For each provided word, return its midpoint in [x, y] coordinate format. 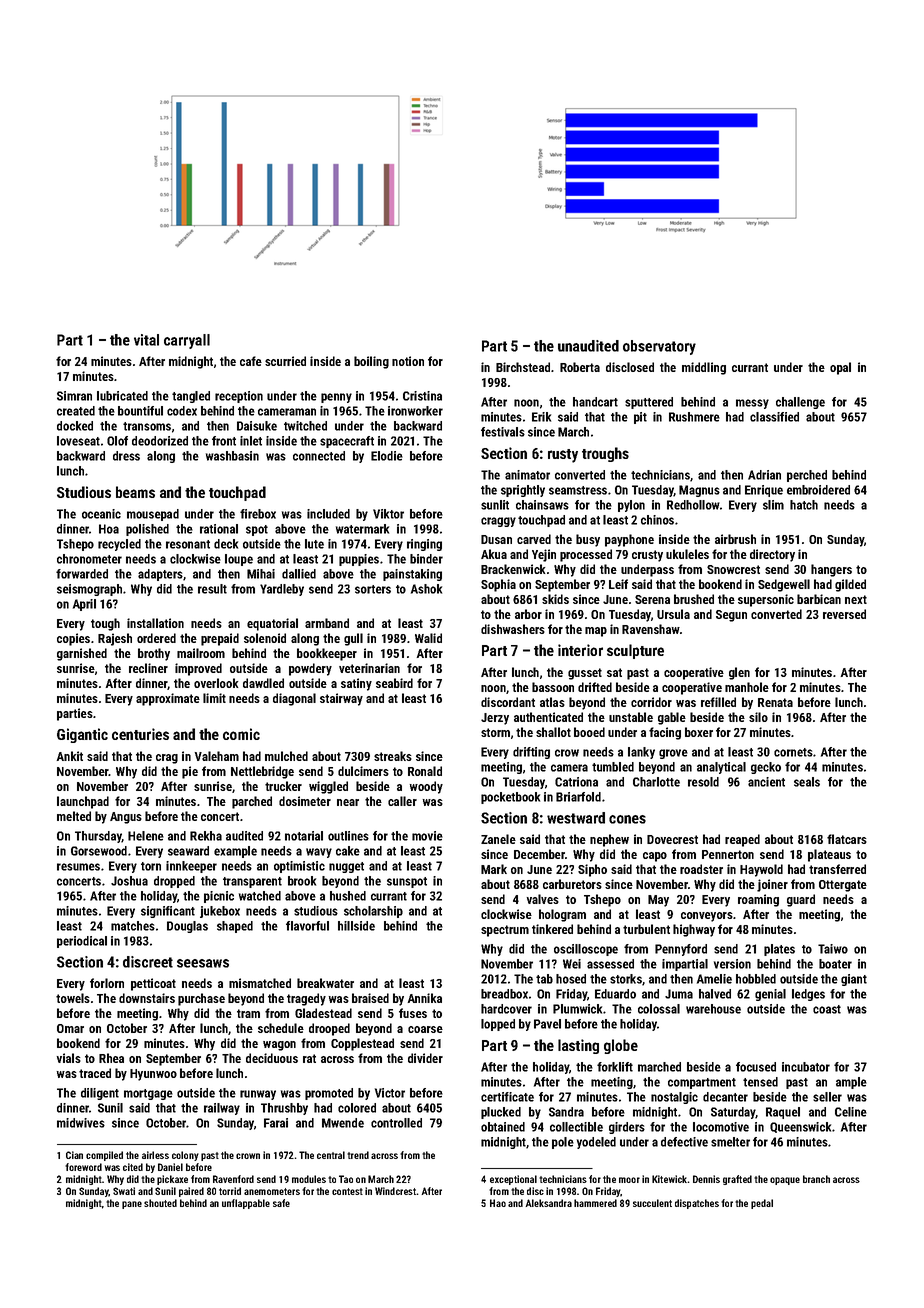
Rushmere [694, 417]
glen [739, 673]
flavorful [307, 926]
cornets [793, 752]
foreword [83, 1167]
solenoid [265, 638]
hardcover [506, 1009]
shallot [553, 732]
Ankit [70, 756]
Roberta [580, 367]
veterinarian [369, 668]
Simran [74, 396]
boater [835, 964]
